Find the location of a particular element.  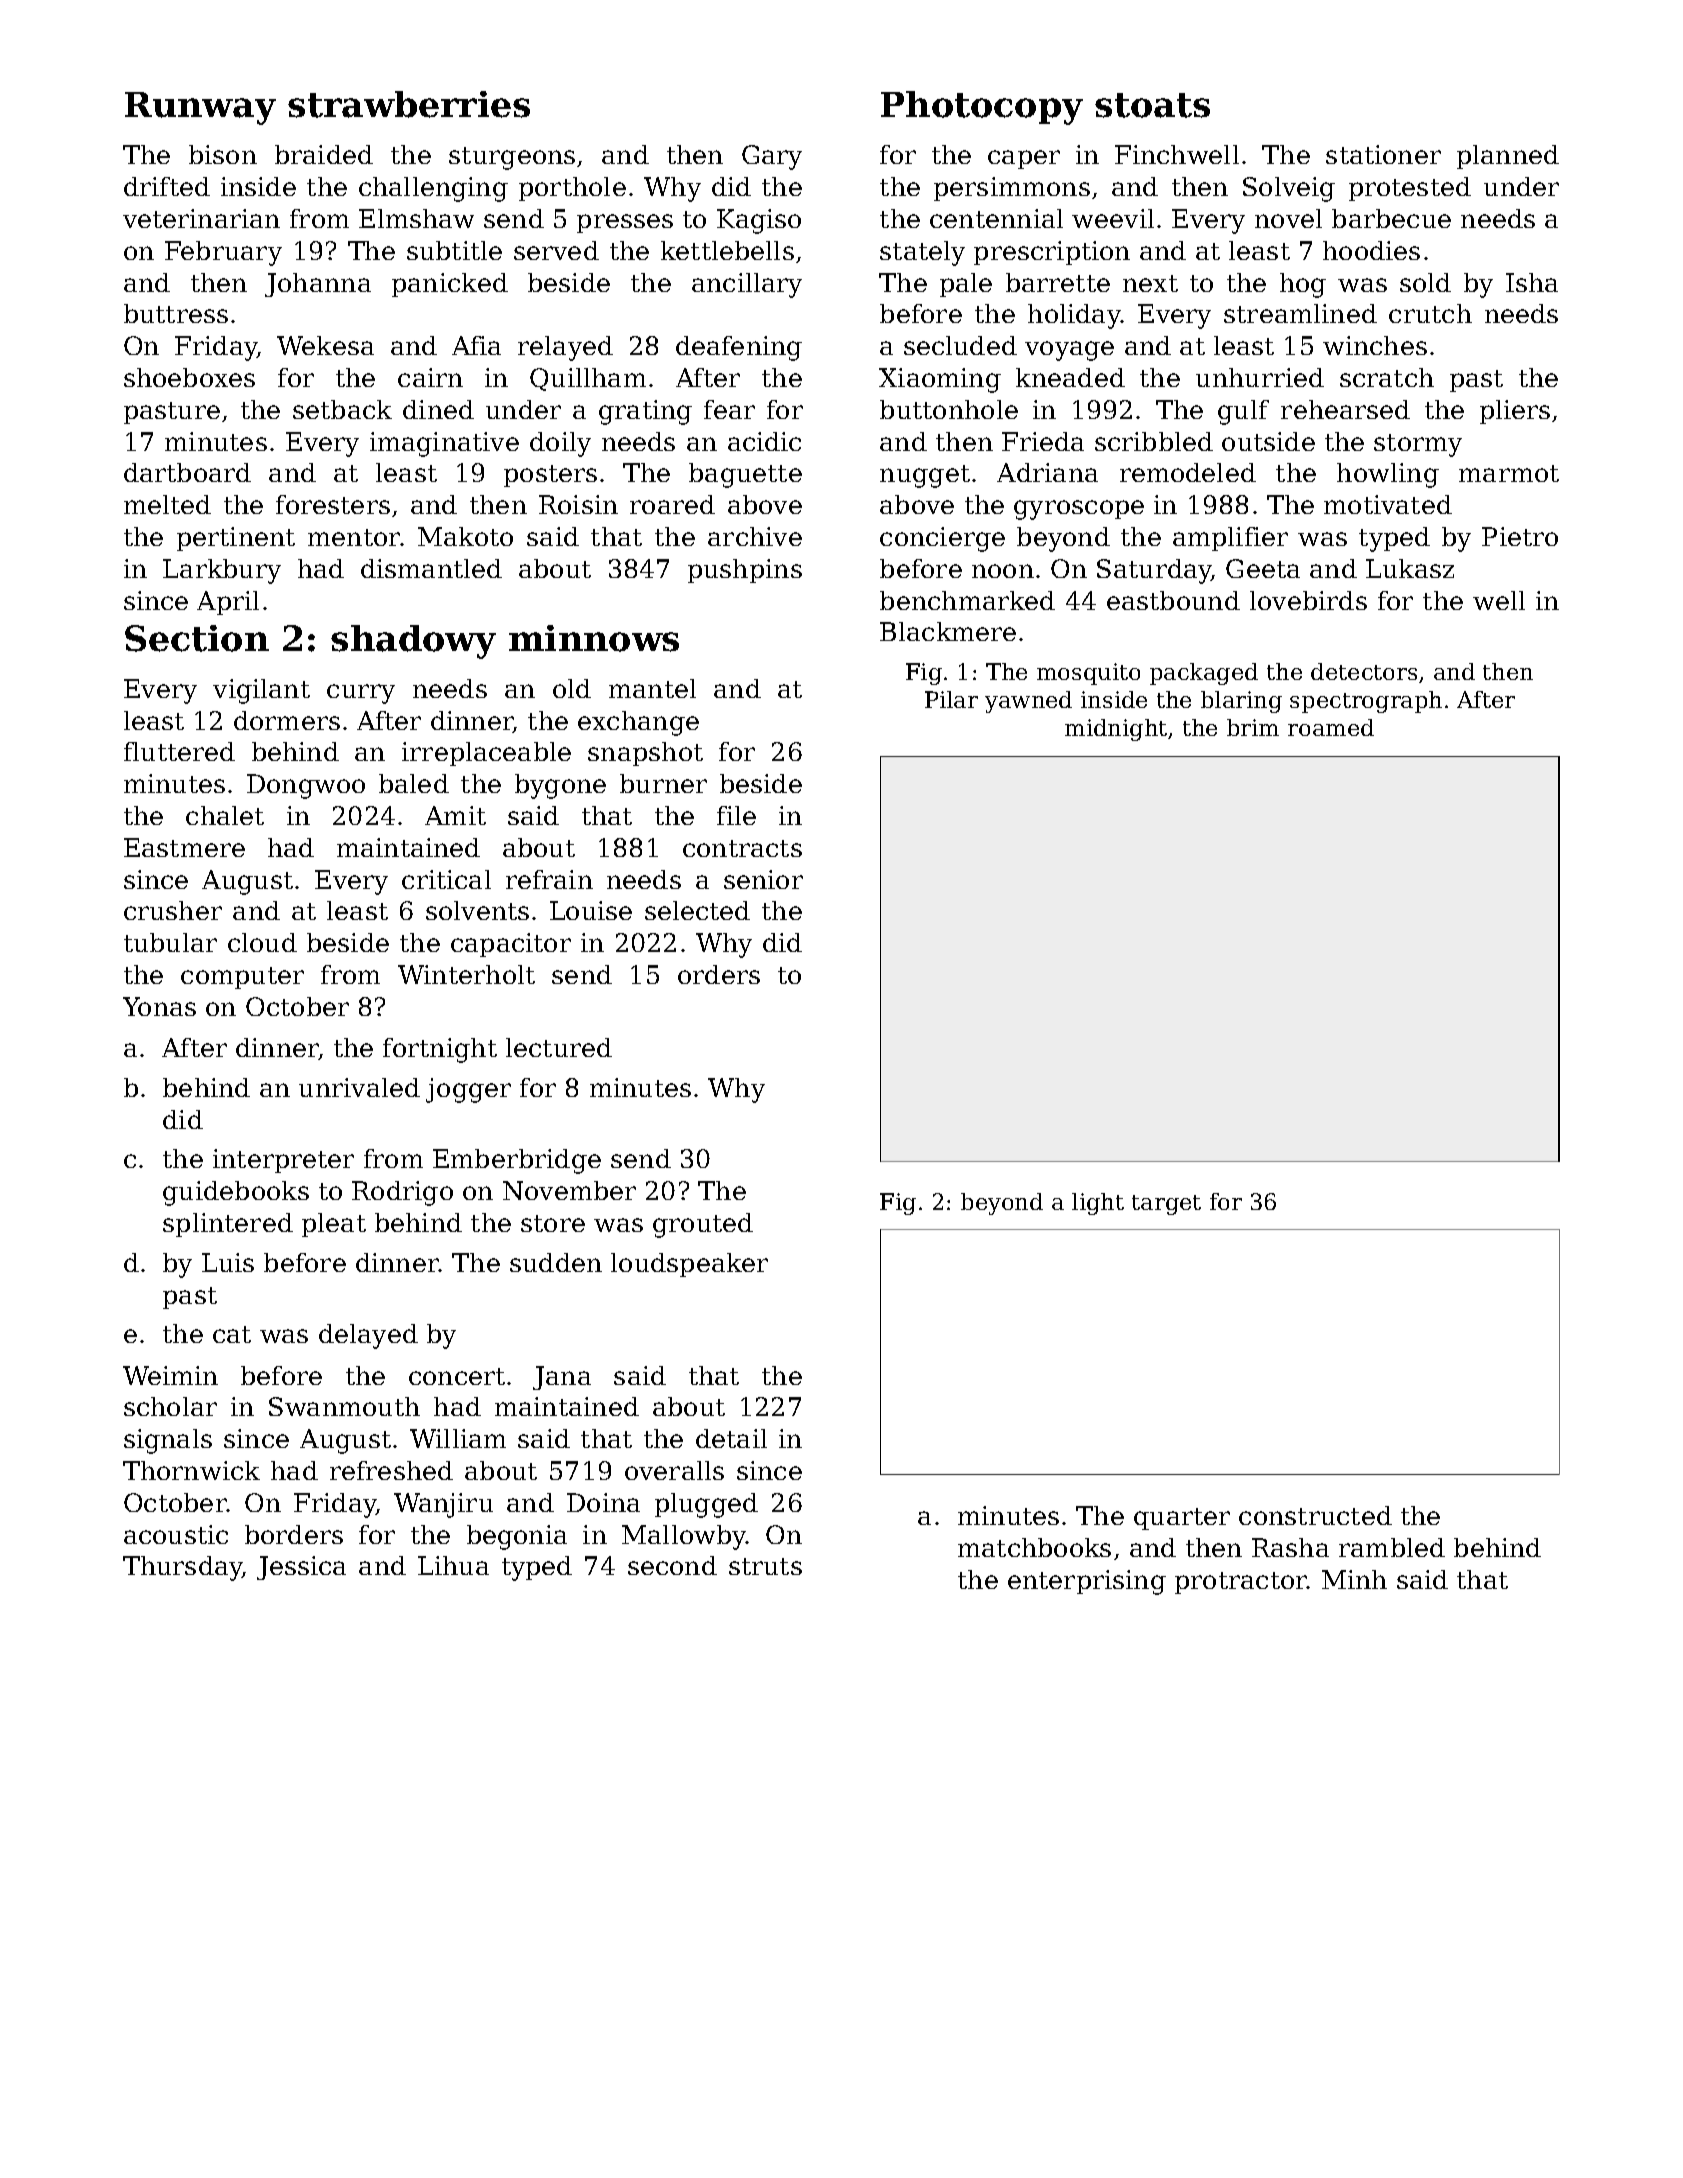

quarter is located at coordinates (1182, 1519).
